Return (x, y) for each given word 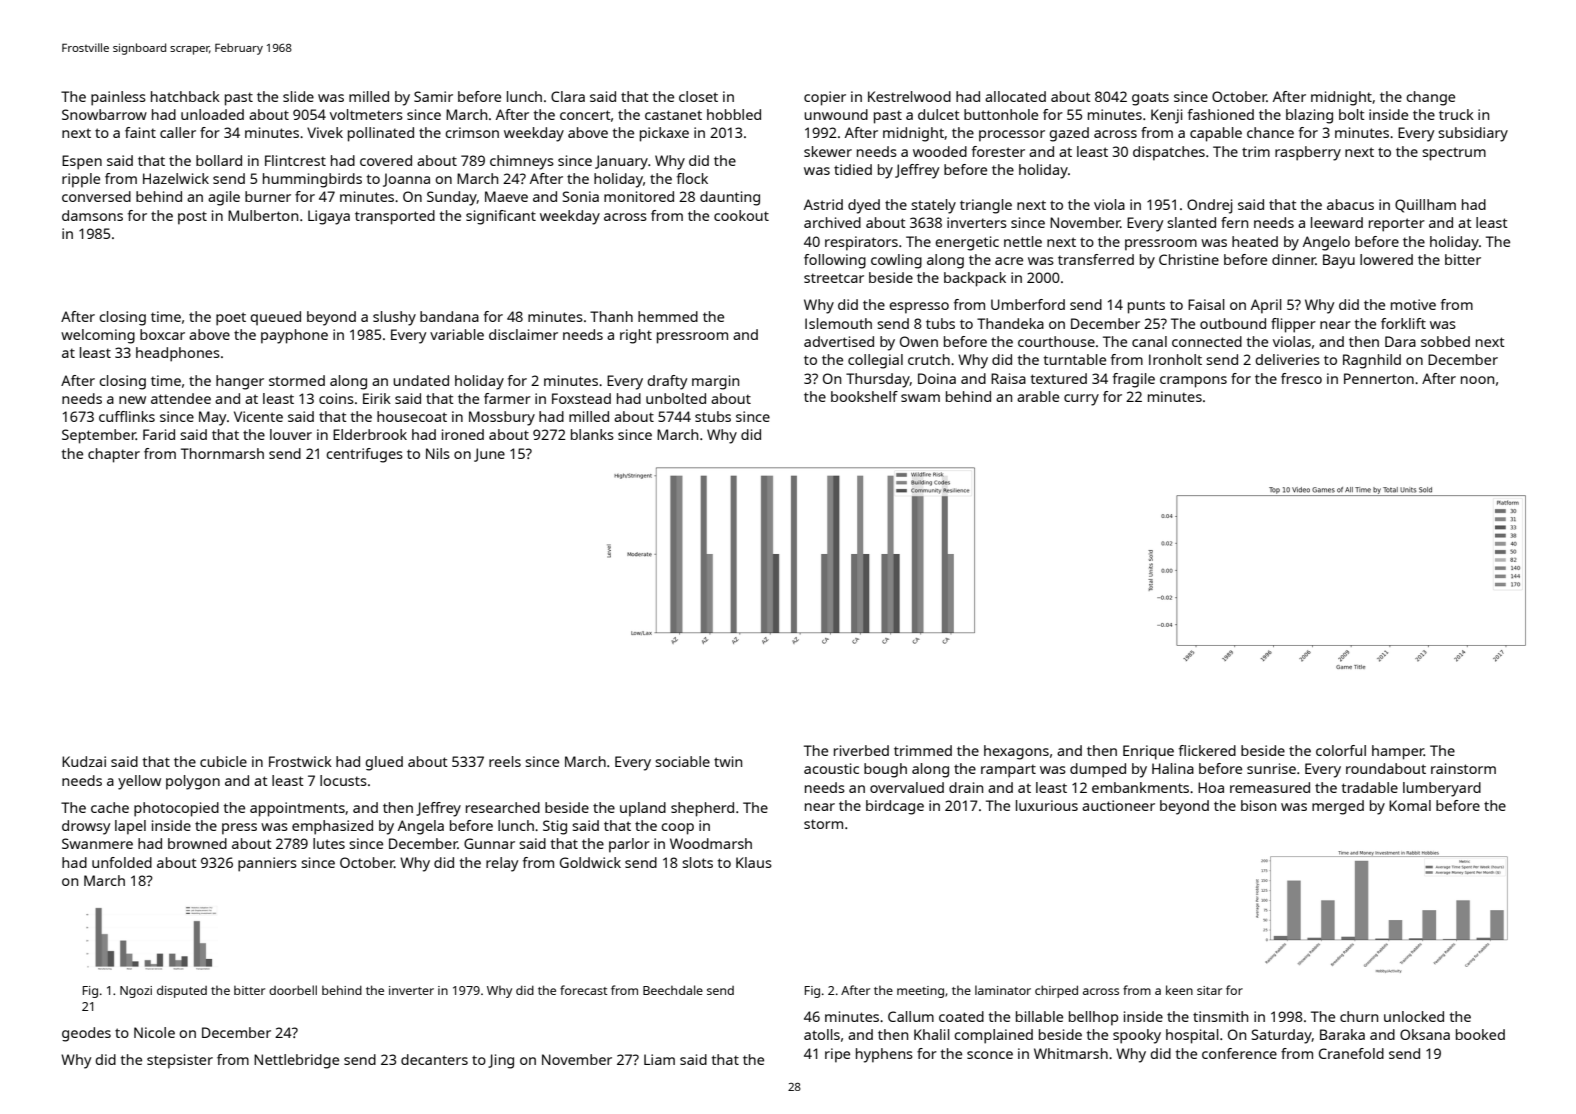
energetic (967, 243)
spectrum (1454, 154)
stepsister (180, 1061)
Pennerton (1379, 378)
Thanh (611, 316)
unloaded (212, 114)
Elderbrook (370, 434)
